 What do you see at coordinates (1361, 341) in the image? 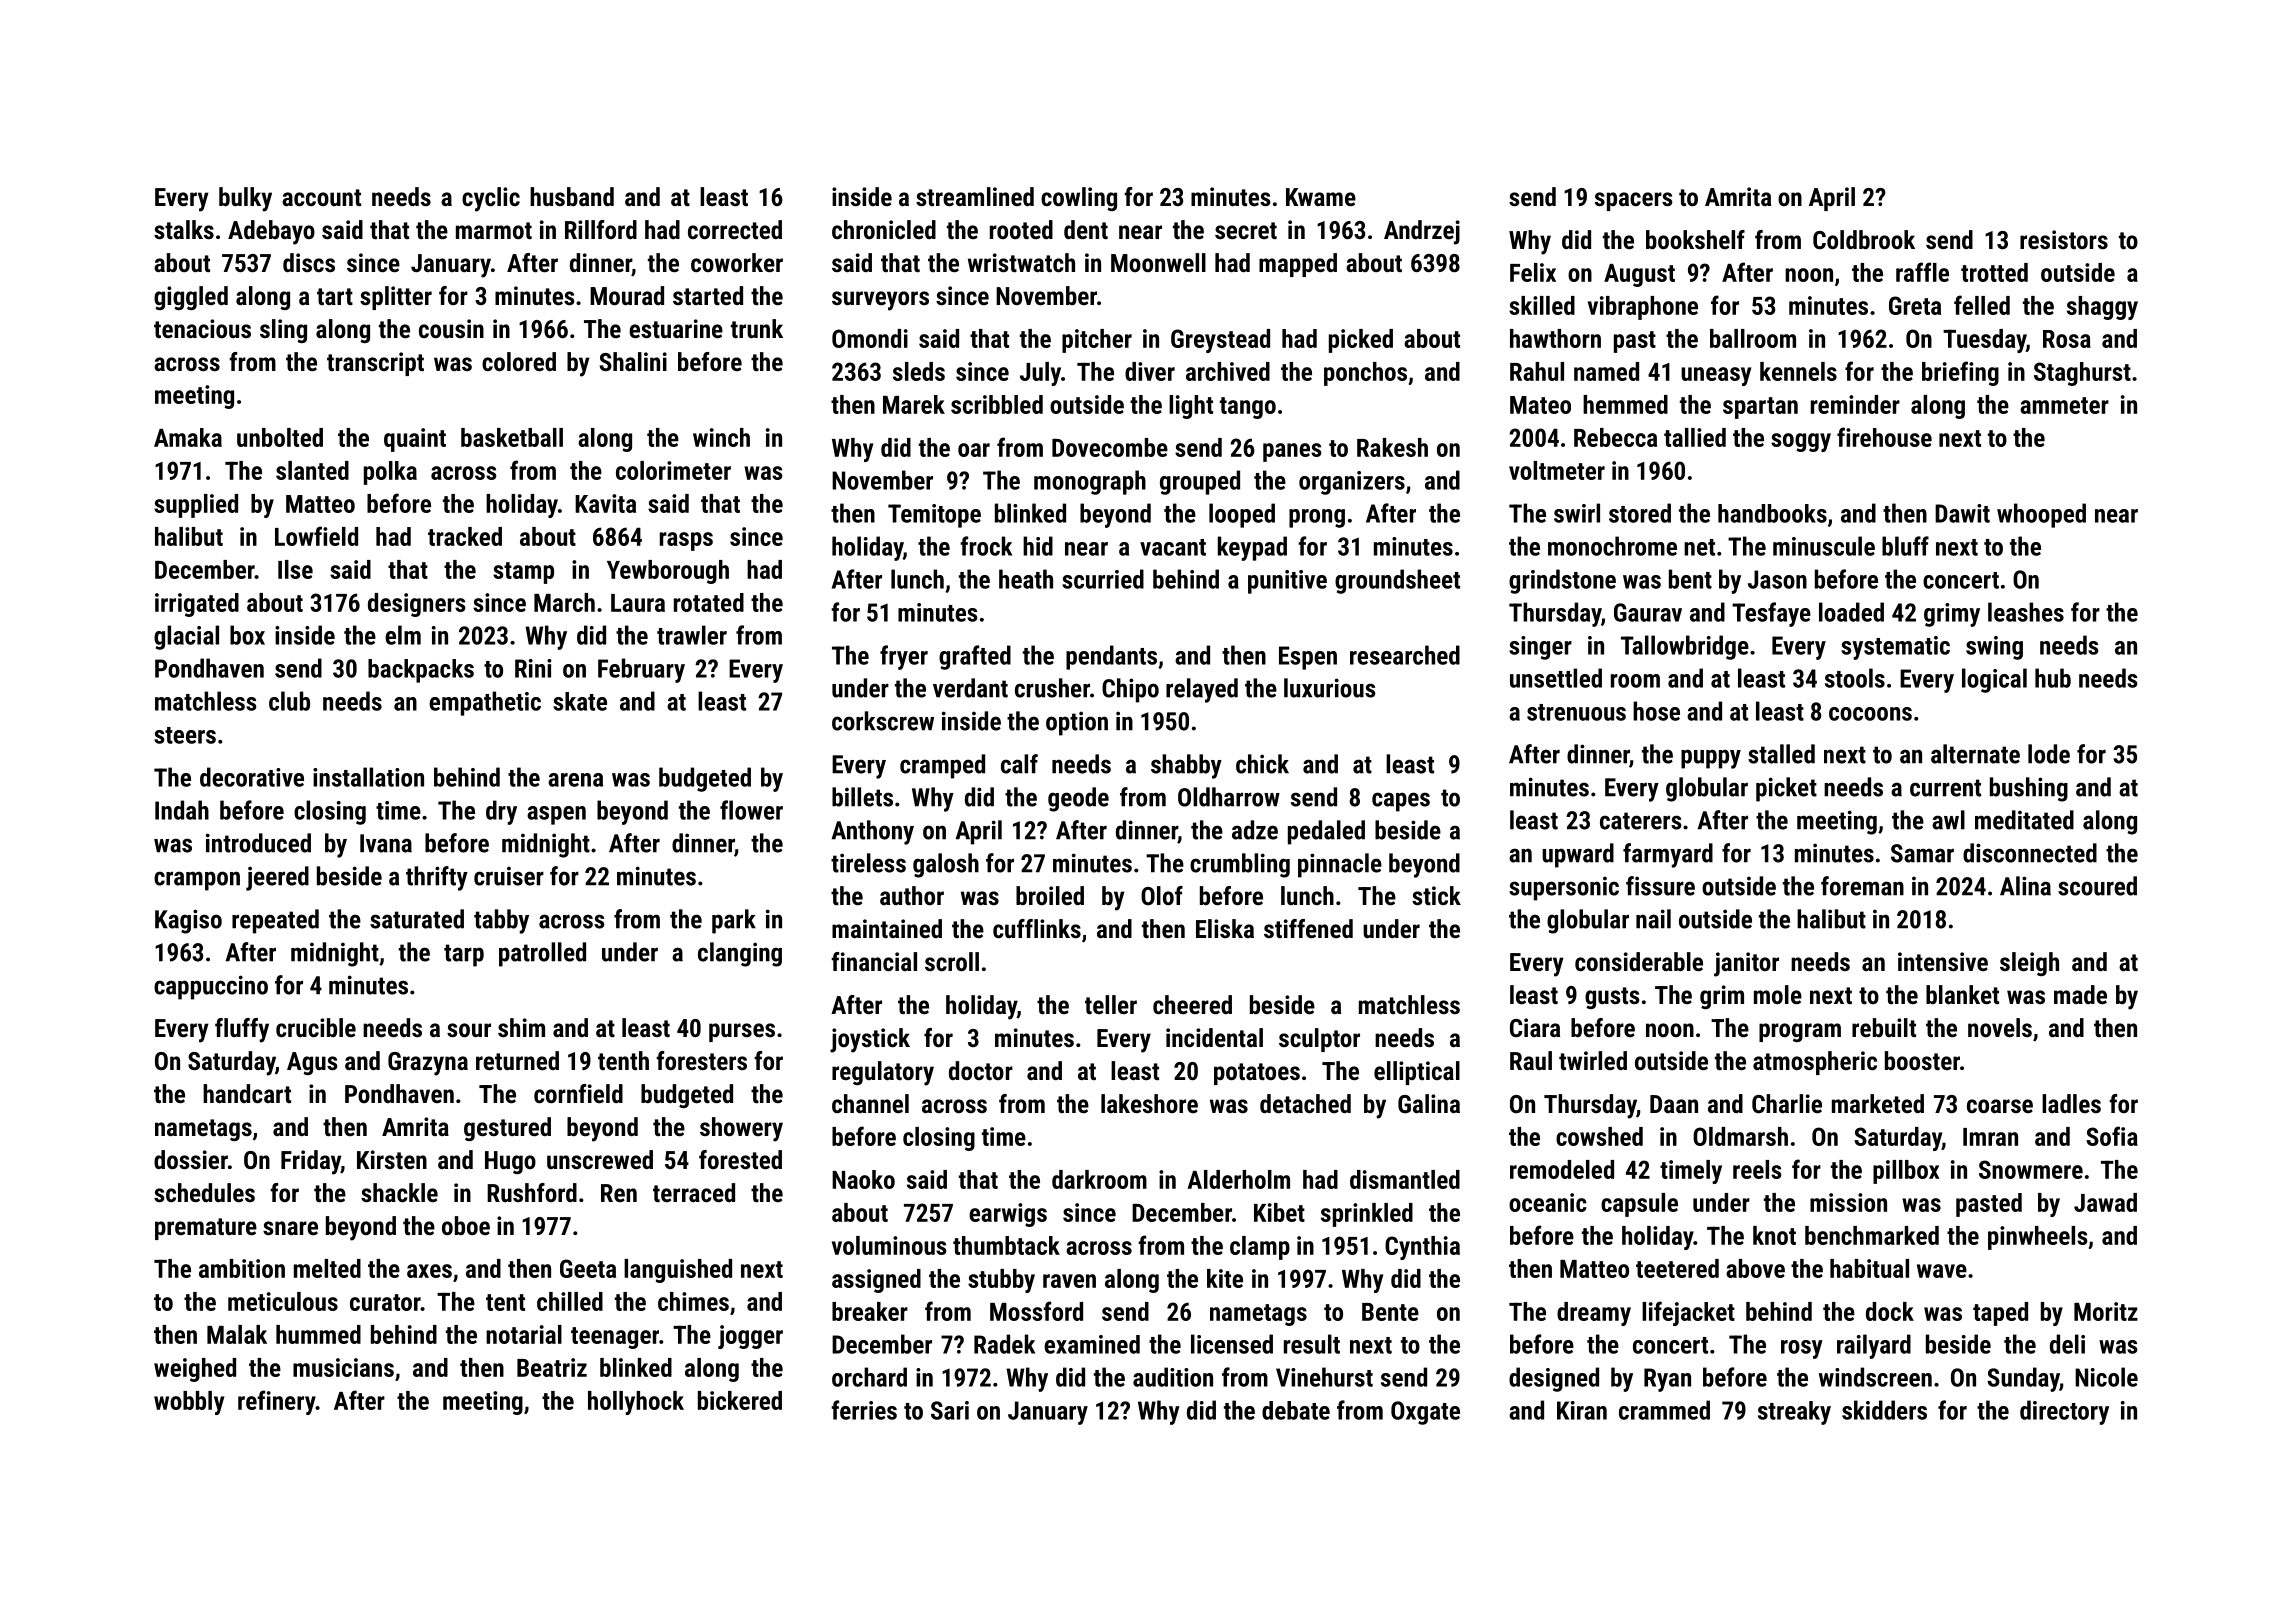
I see `picked` at bounding box center [1361, 341].
